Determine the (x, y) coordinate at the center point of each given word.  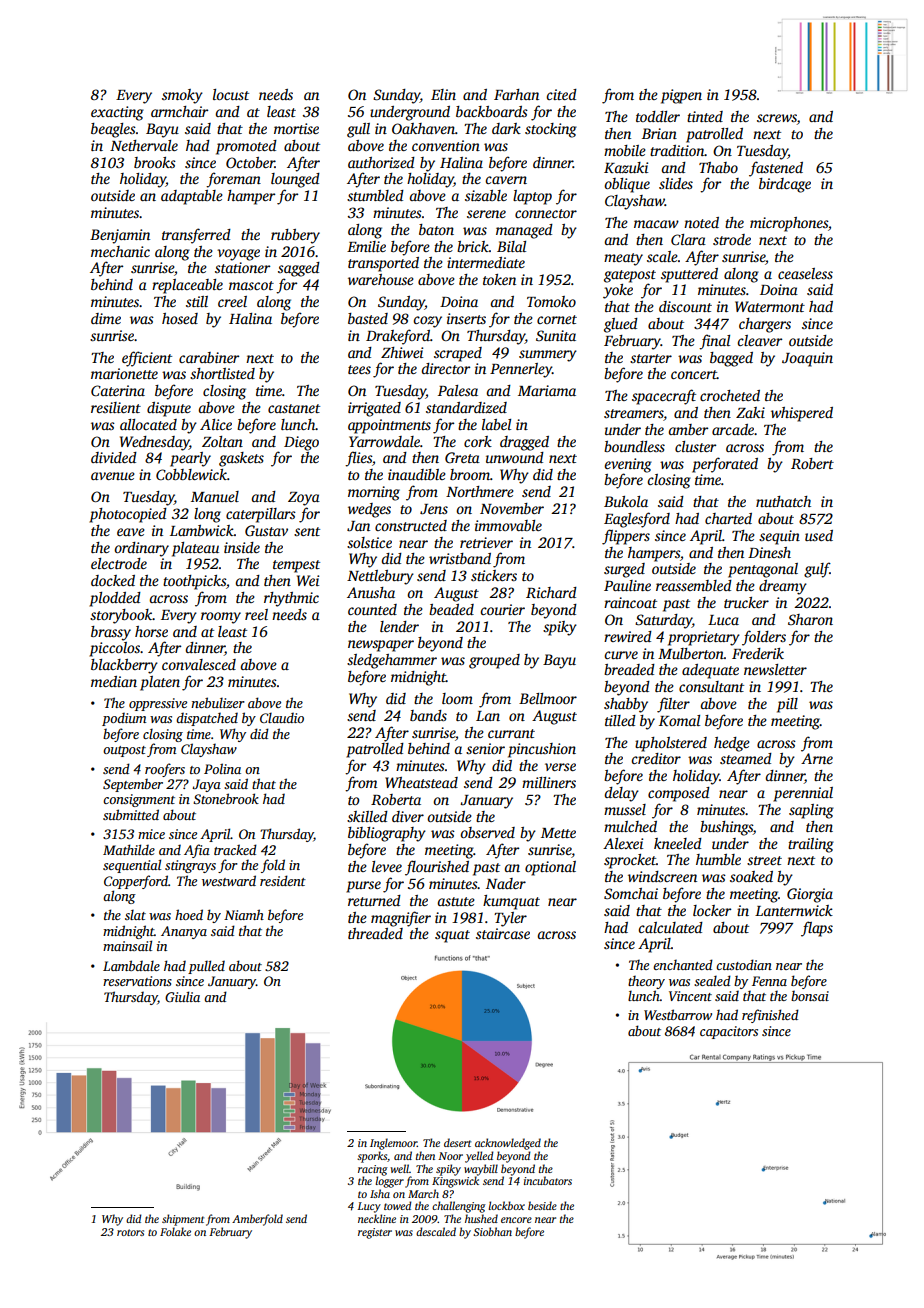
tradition (677, 150)
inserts (466, 318)
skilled (367, 816)
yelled (479, 1157)
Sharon (810, 619)
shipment (183, 1220)
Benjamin (120, 236)
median (114, 681)
